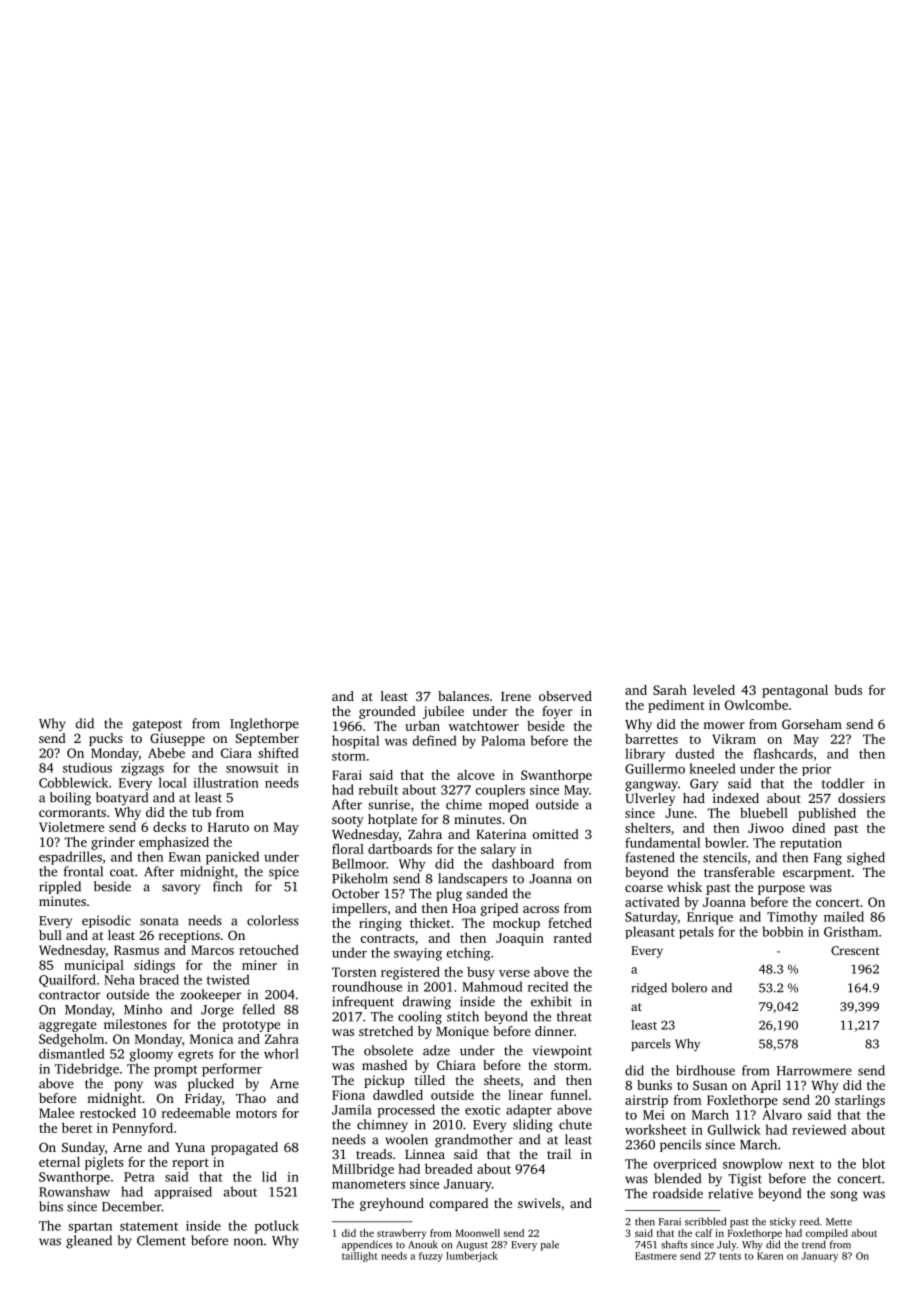  Describe the element at coordinates (157, 726) in the page. I see `gatepost` at that location.
